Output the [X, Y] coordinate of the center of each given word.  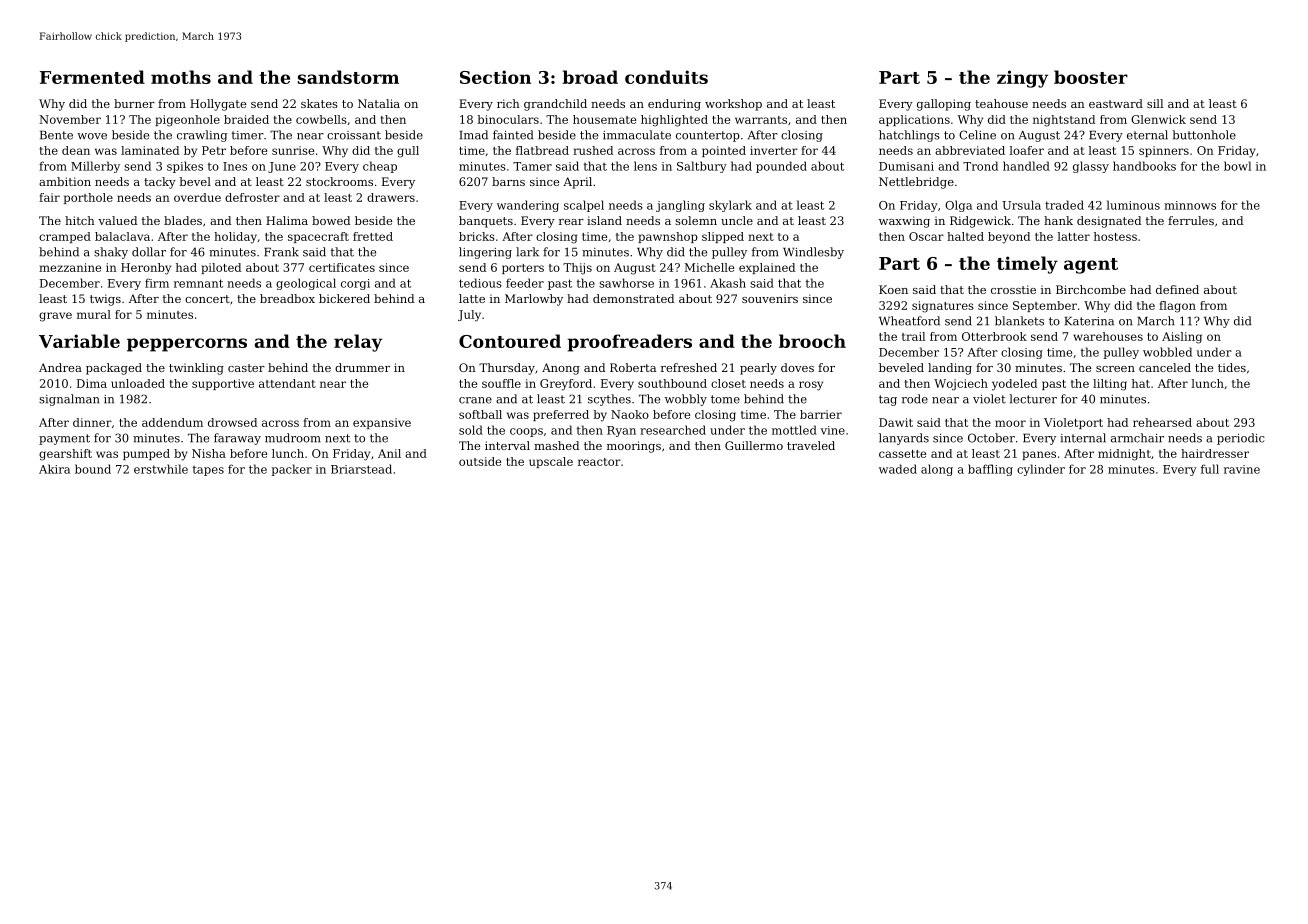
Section [495, 77]
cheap [380, 167]
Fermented [92, 77]
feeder [525, 283]
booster [1091, 77]
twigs [105, 300]
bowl [1237, 166]
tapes [208, 471]
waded [898, 469]
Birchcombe [1091, 289]
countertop [708, 136]
